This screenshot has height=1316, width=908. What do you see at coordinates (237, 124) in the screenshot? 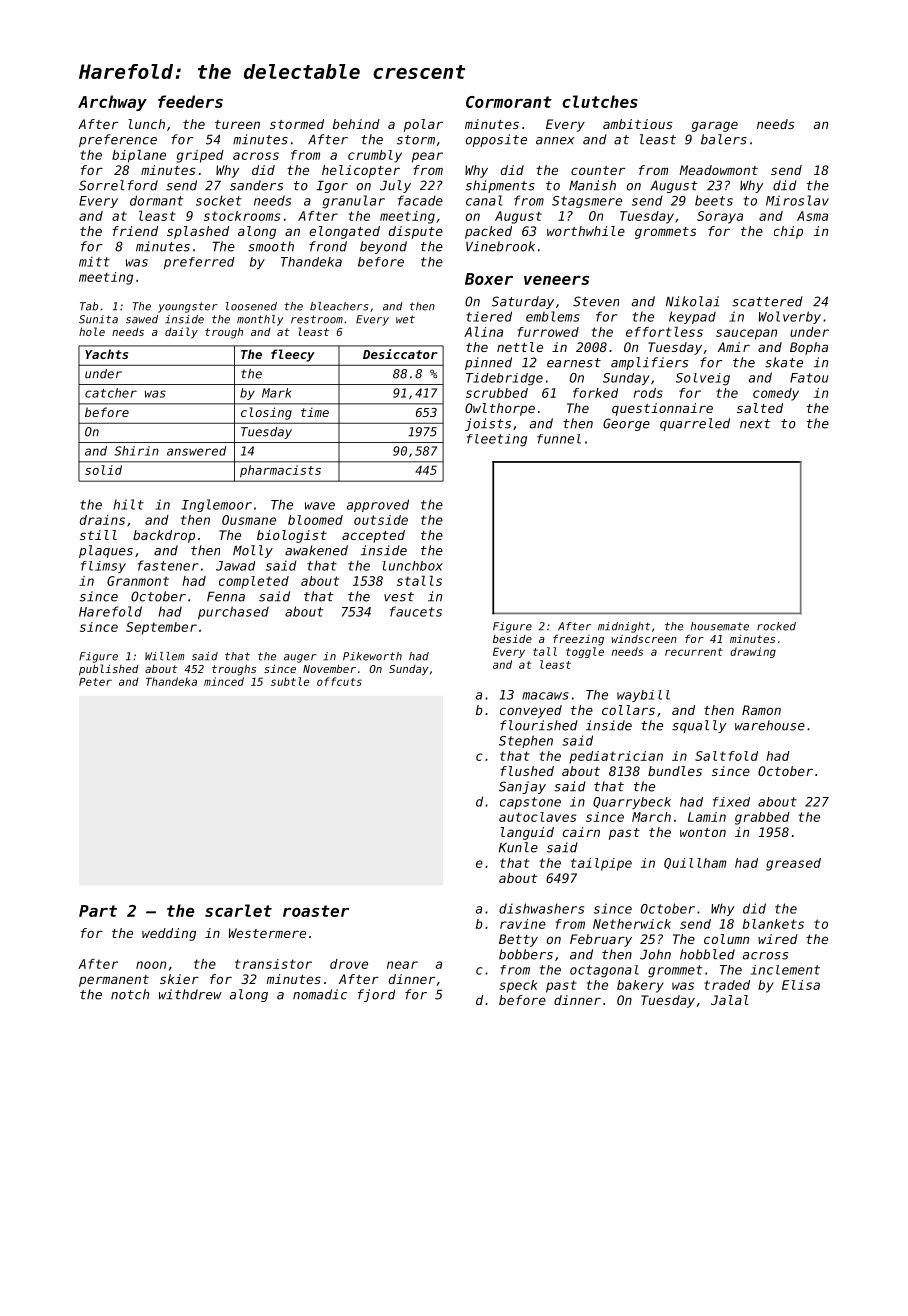
I see `tureen` at bounding box center [237, 124].
